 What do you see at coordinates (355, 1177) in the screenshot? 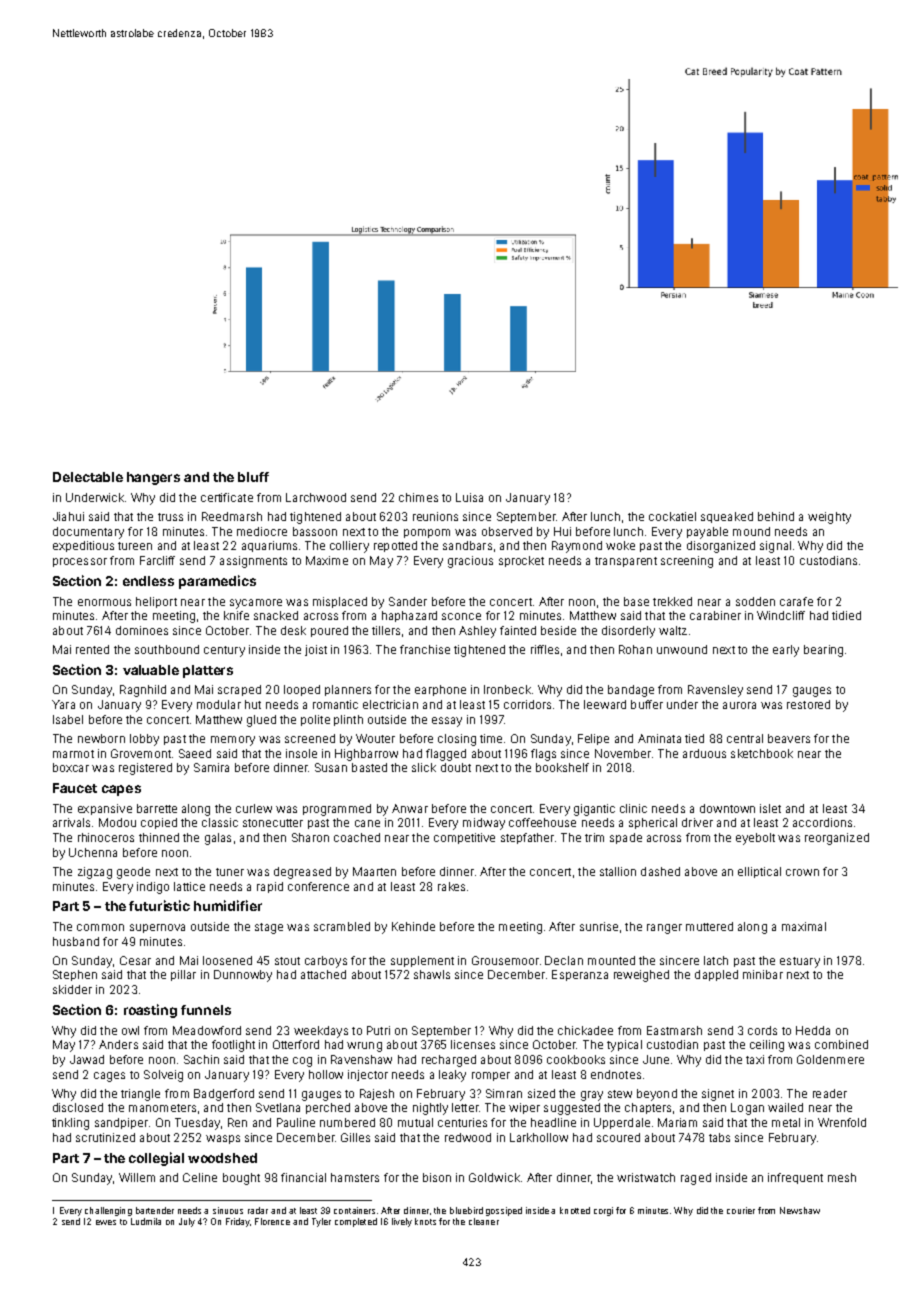
I see `hamsters` at bounding box center [355, 1177].
